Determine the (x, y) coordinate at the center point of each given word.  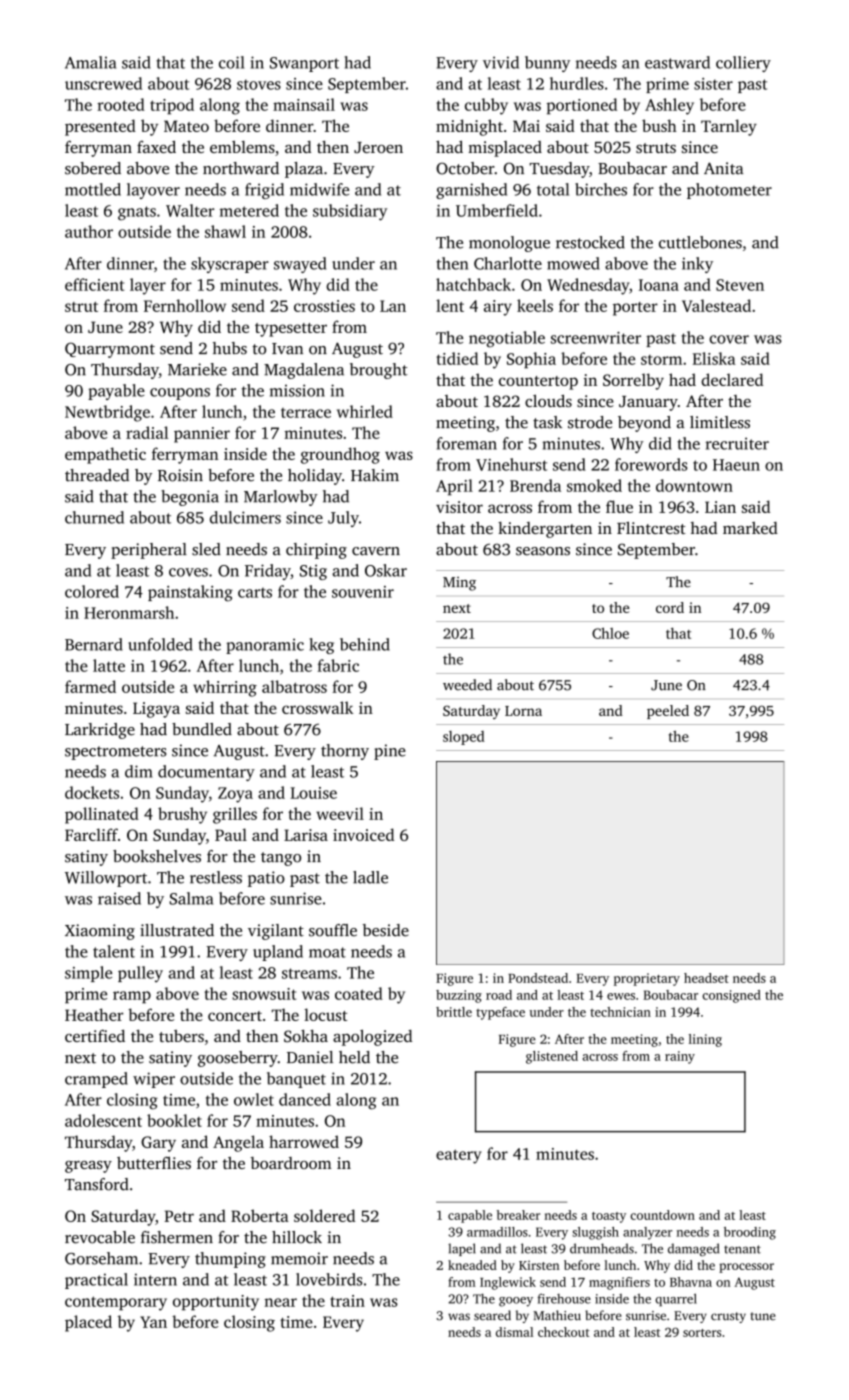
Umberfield (497, 210)
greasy (88, 1167)
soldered (324, 1215)
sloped (464, 738)
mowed (573, 263)
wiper (154, 1080)
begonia (190, 498)
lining (705, 1040)
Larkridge (100, 731)
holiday (315, 477)
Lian (720, 507)
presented (100, 127)
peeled (668, 712)
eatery (459, 1156)
